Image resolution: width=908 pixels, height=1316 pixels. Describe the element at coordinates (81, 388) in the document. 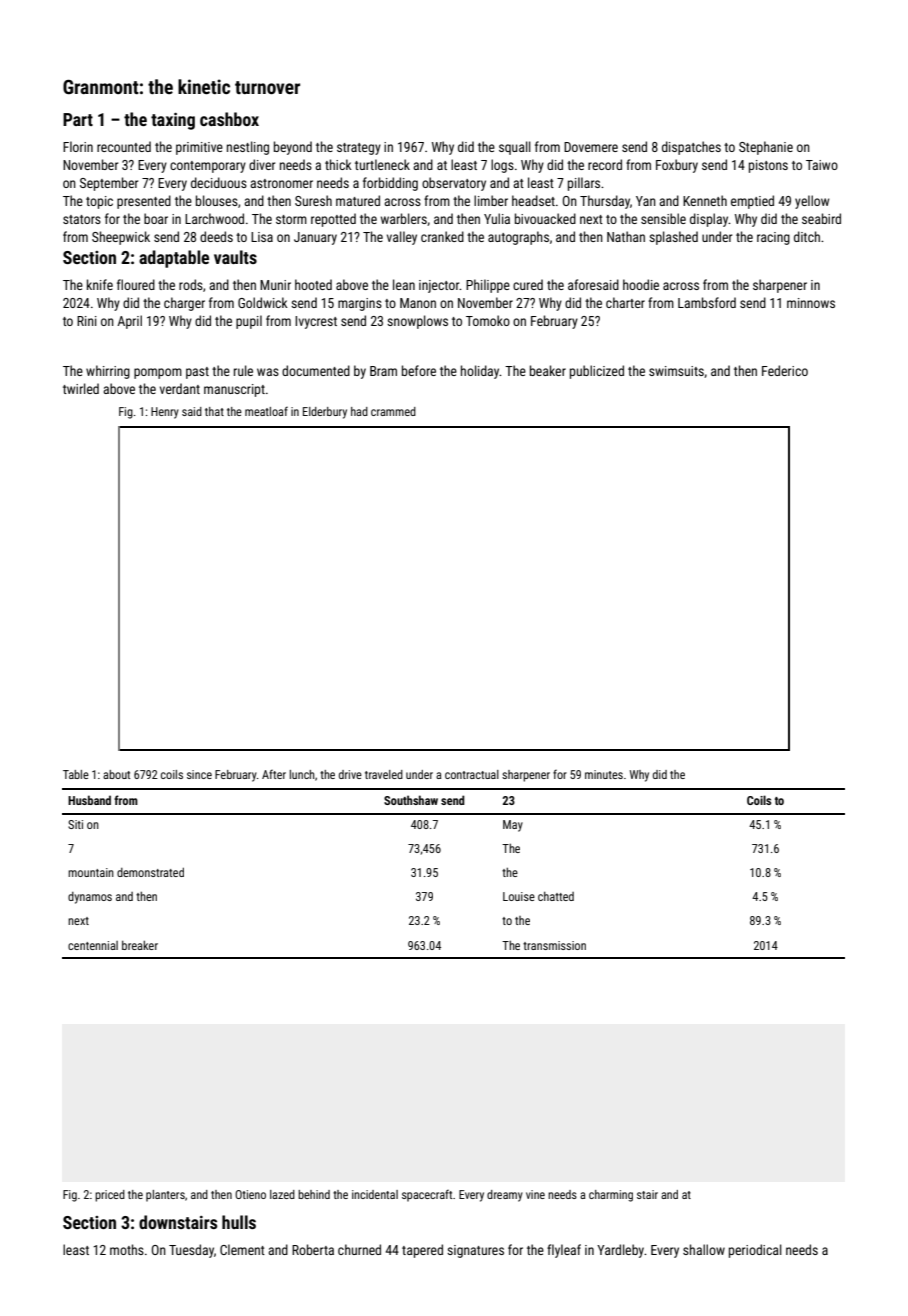

I see `twirled` at that location.
